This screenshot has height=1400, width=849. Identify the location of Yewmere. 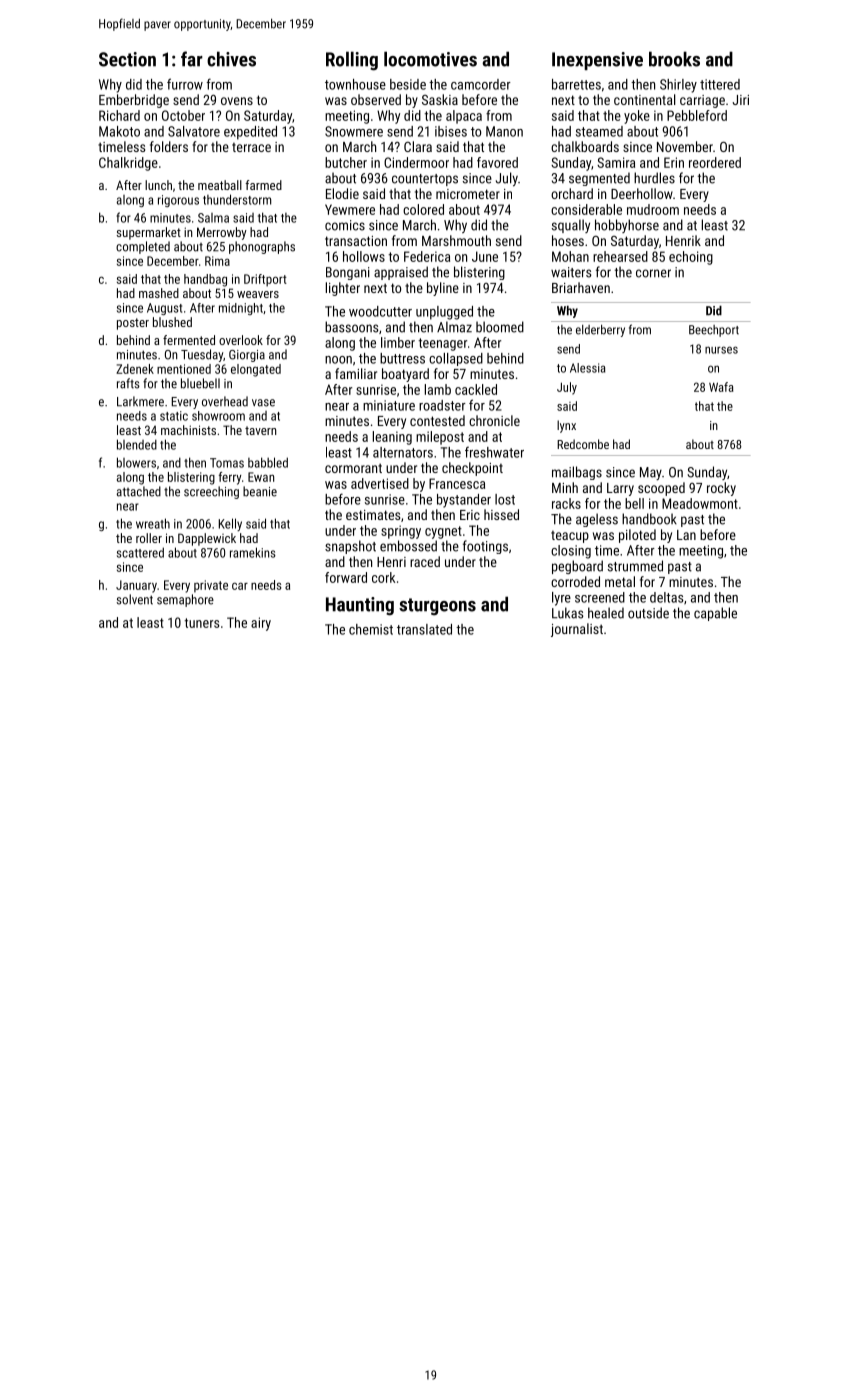
(350, 209).
